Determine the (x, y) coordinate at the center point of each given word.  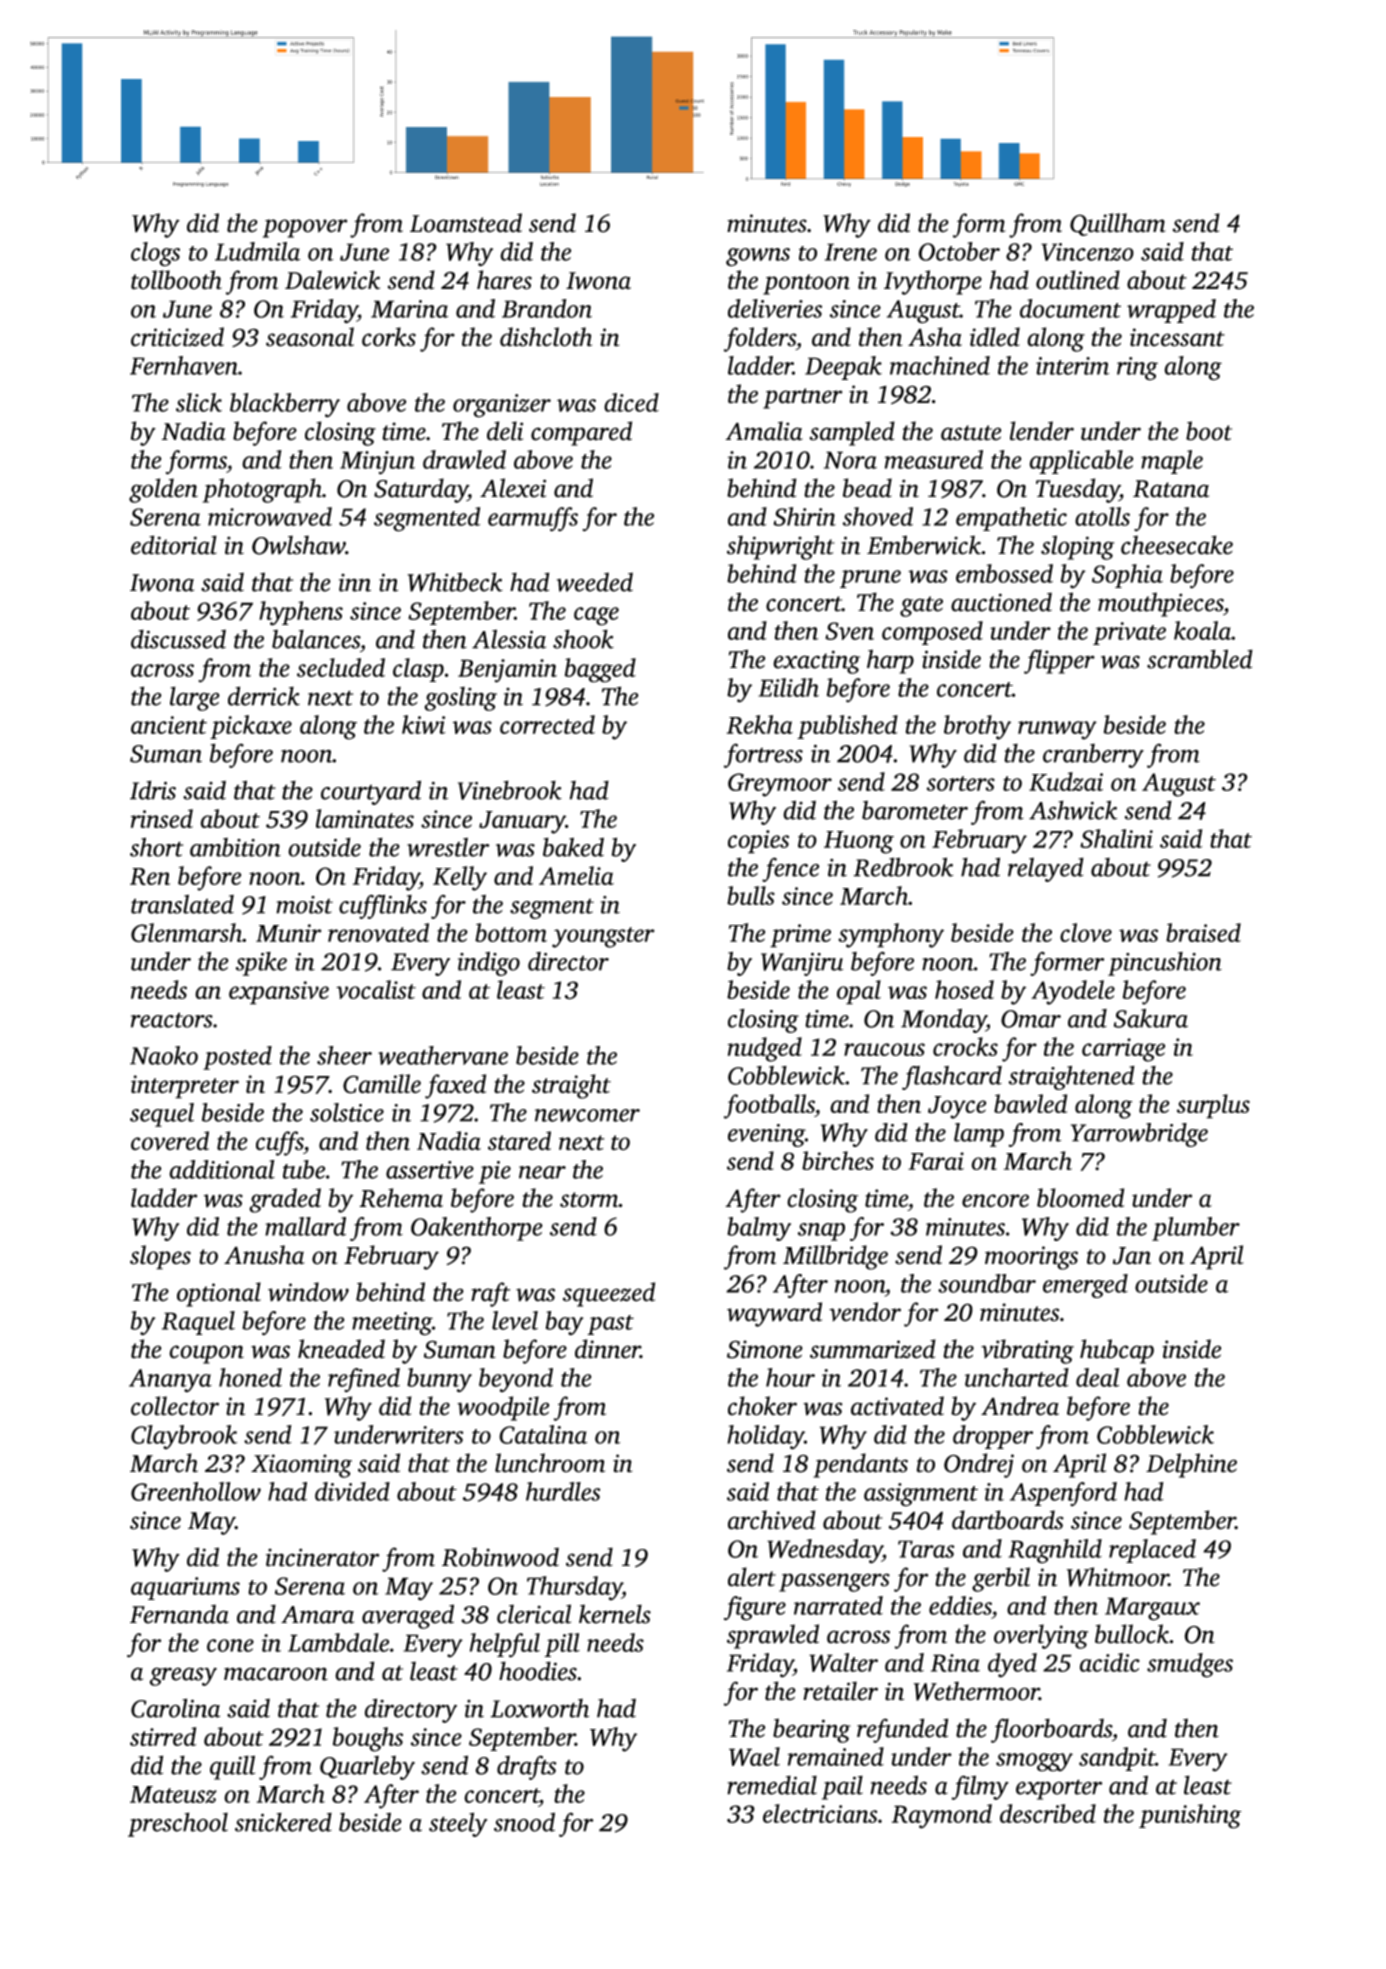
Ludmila (257, 251)
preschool (178, 1824)
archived (772, 1520)
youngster (603, 937)
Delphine (1191, 1465)
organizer (502, 406)
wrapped (1171, 311)
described (1048, 1813)
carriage (1123, 1050)
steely (458, 1824)
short (156, 847)
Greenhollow (196, 1491)
